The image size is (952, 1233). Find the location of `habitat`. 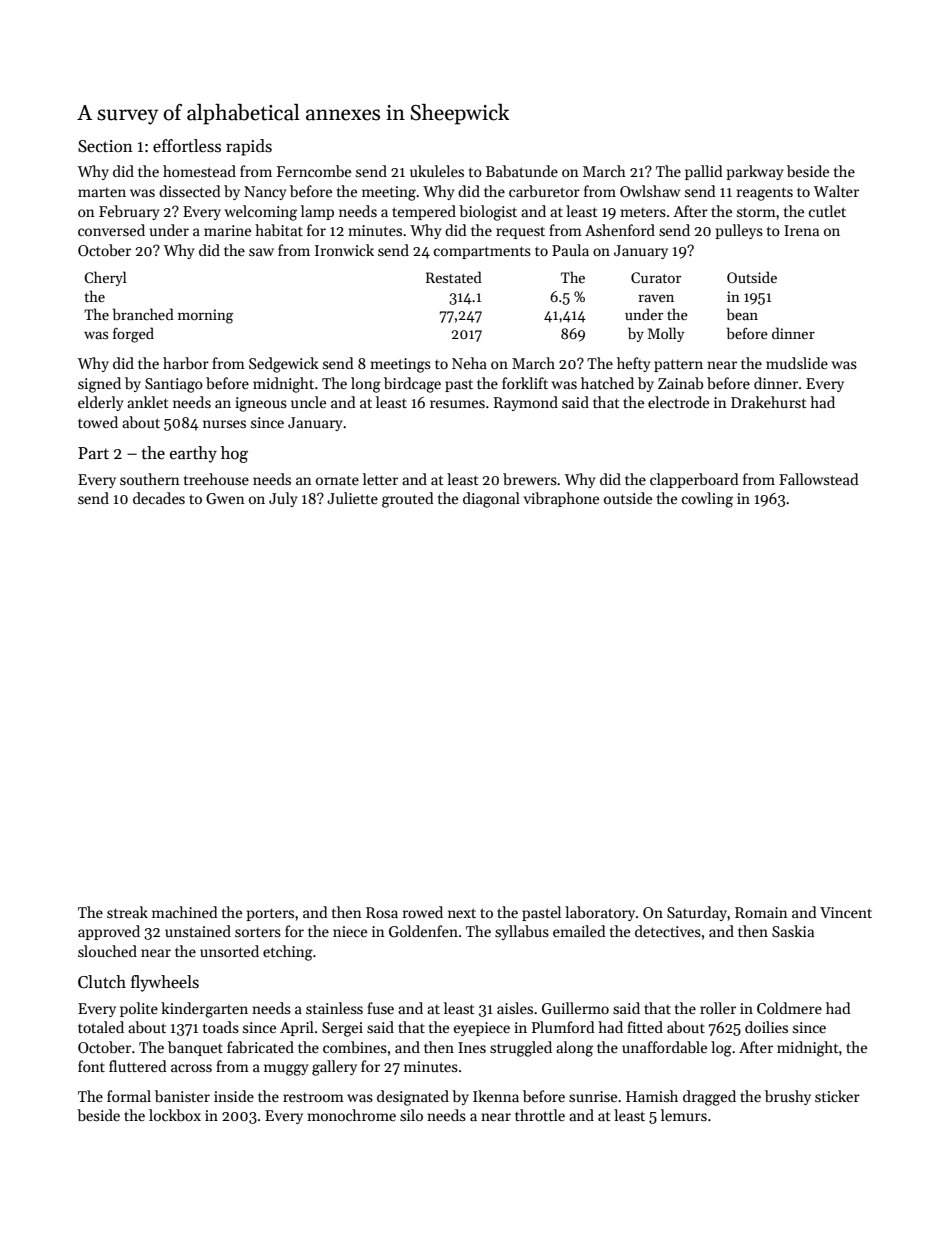

habitat is located at coordinates (279, 230).
